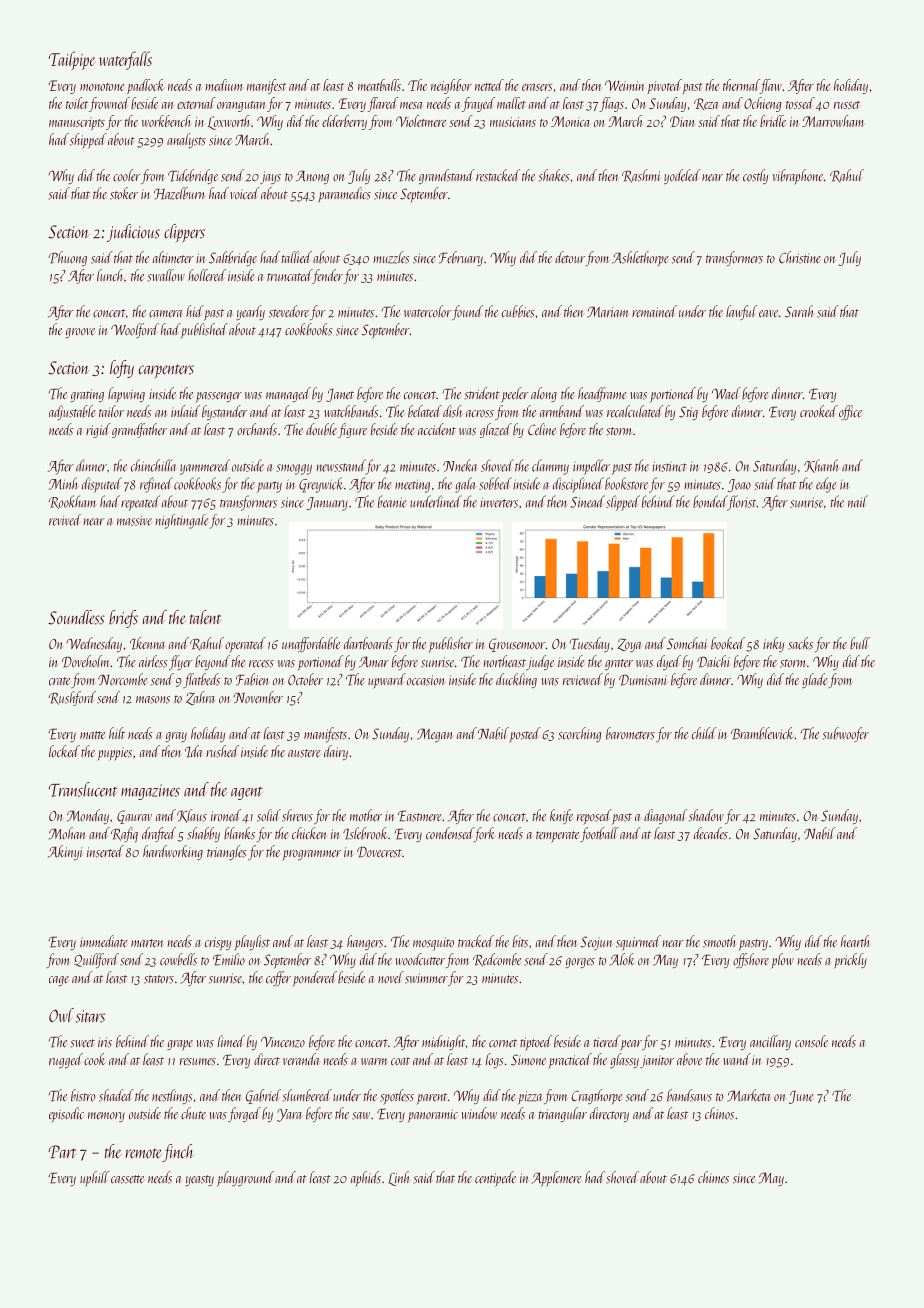 This page has height=1308, width=924. What do you see at coordinates (252, 679) in the page?
I see `Fabien` at bounding box center [252, 679].
